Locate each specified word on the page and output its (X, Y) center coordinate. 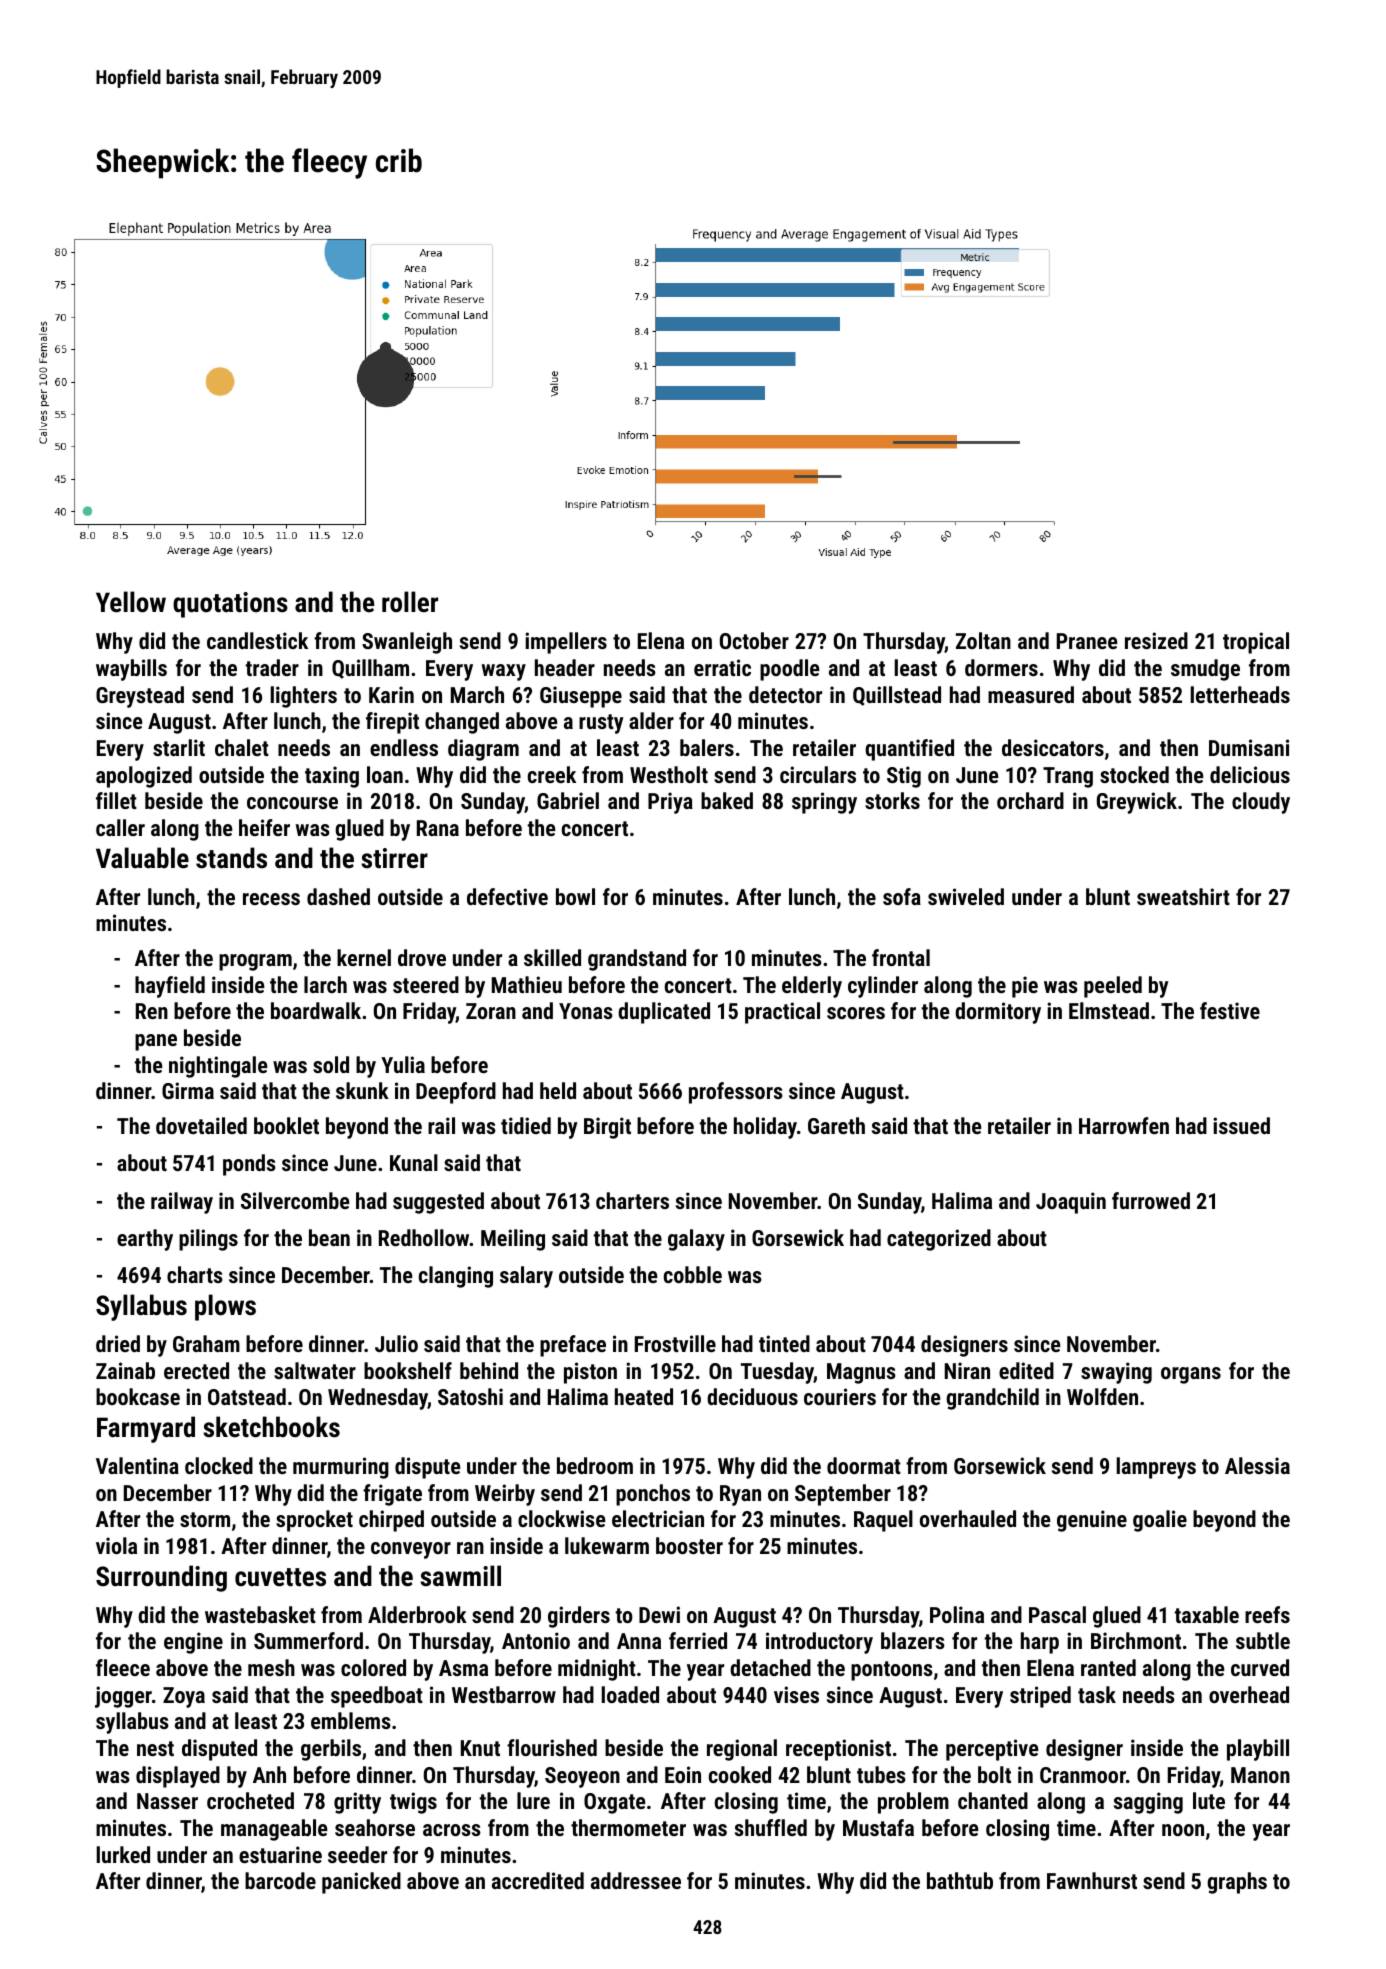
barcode (280, 1880)
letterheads (1240, 694)
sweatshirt (1183, 896)
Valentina (137, 1465)
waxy (504, 672)
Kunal (414, 1162)
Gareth (836, 1125)
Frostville (675, 1343)
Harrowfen (1124, 1125)
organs (1191, 1375)
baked (727, 800)
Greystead (140, 697)
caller (120, 827)
